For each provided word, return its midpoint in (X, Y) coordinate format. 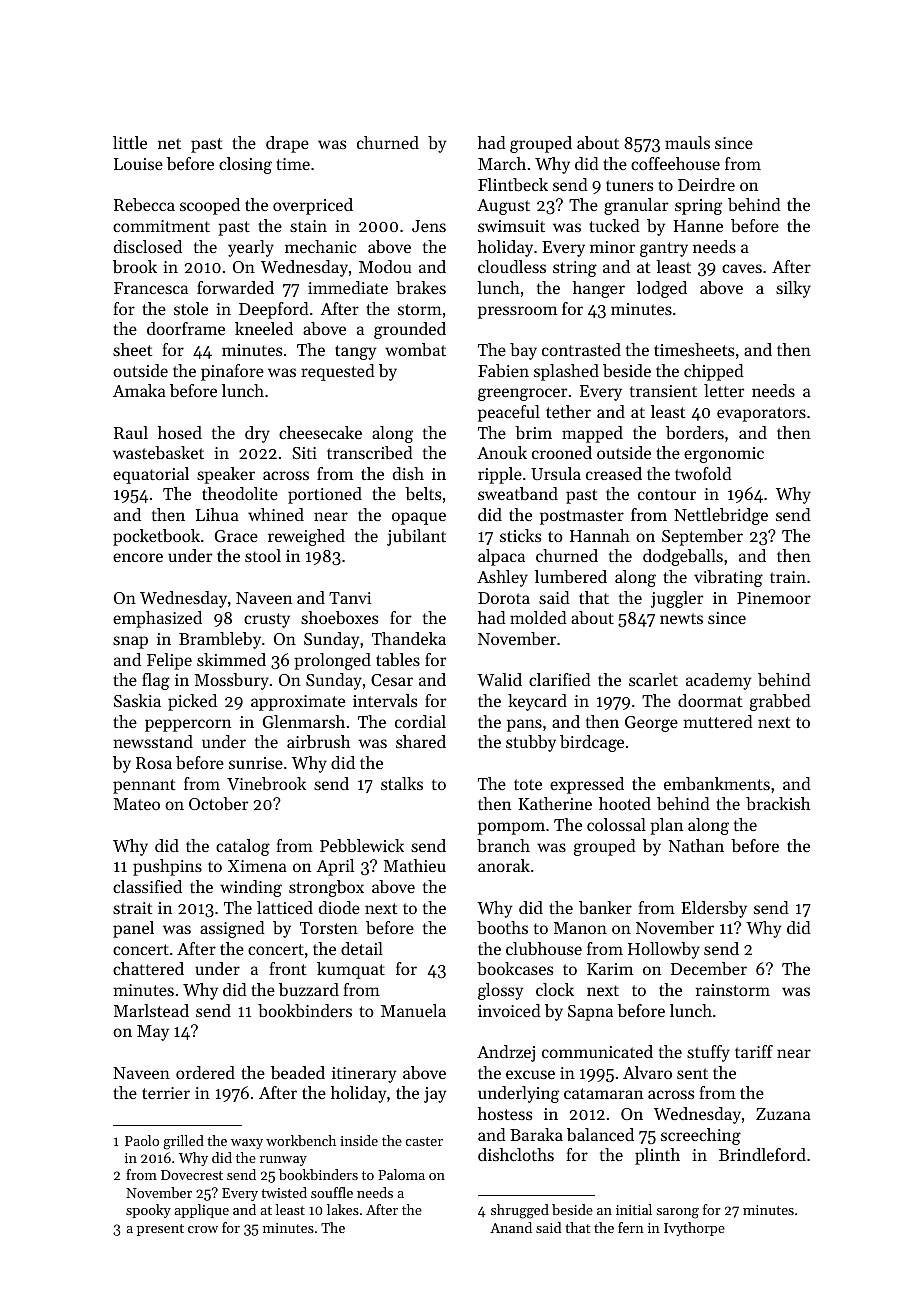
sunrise (256, 763)
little (130, 142)
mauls (687, 142)
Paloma (401, 1174)
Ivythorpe (694, 1229)
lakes (343, 1209)
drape (287, 144)
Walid (499, 679)
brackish (778, 803)
